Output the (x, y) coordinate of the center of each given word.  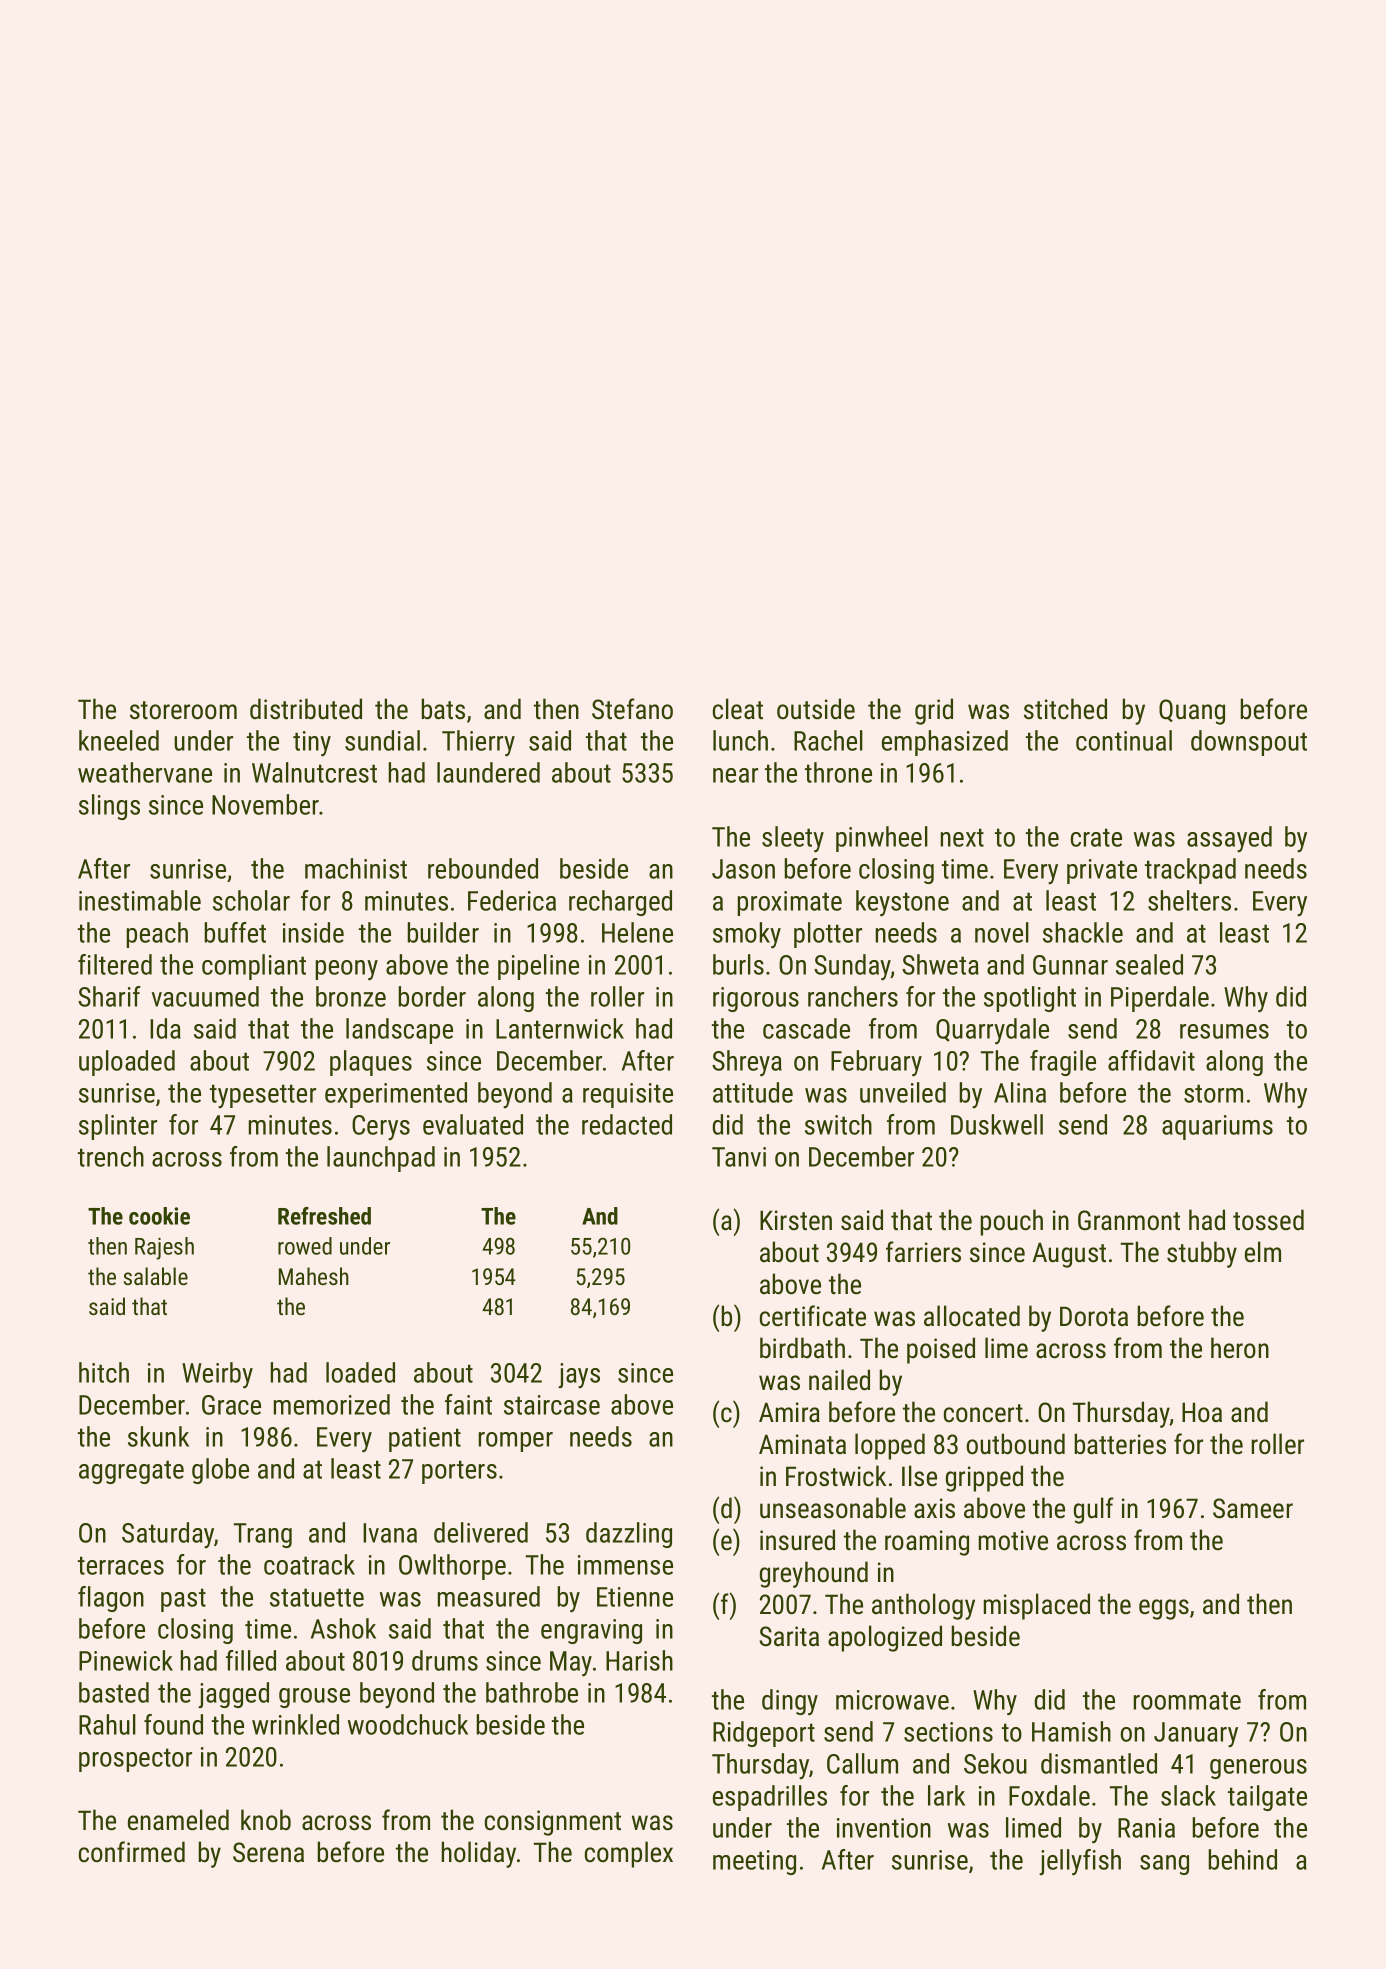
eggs (1164, 1609)
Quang (1192, 712)
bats (443, 709)
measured (489, 1596)
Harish (639, 1660)
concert (983, 1413)
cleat (738, 709)
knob (266, 1820)
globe (220, 1471)
